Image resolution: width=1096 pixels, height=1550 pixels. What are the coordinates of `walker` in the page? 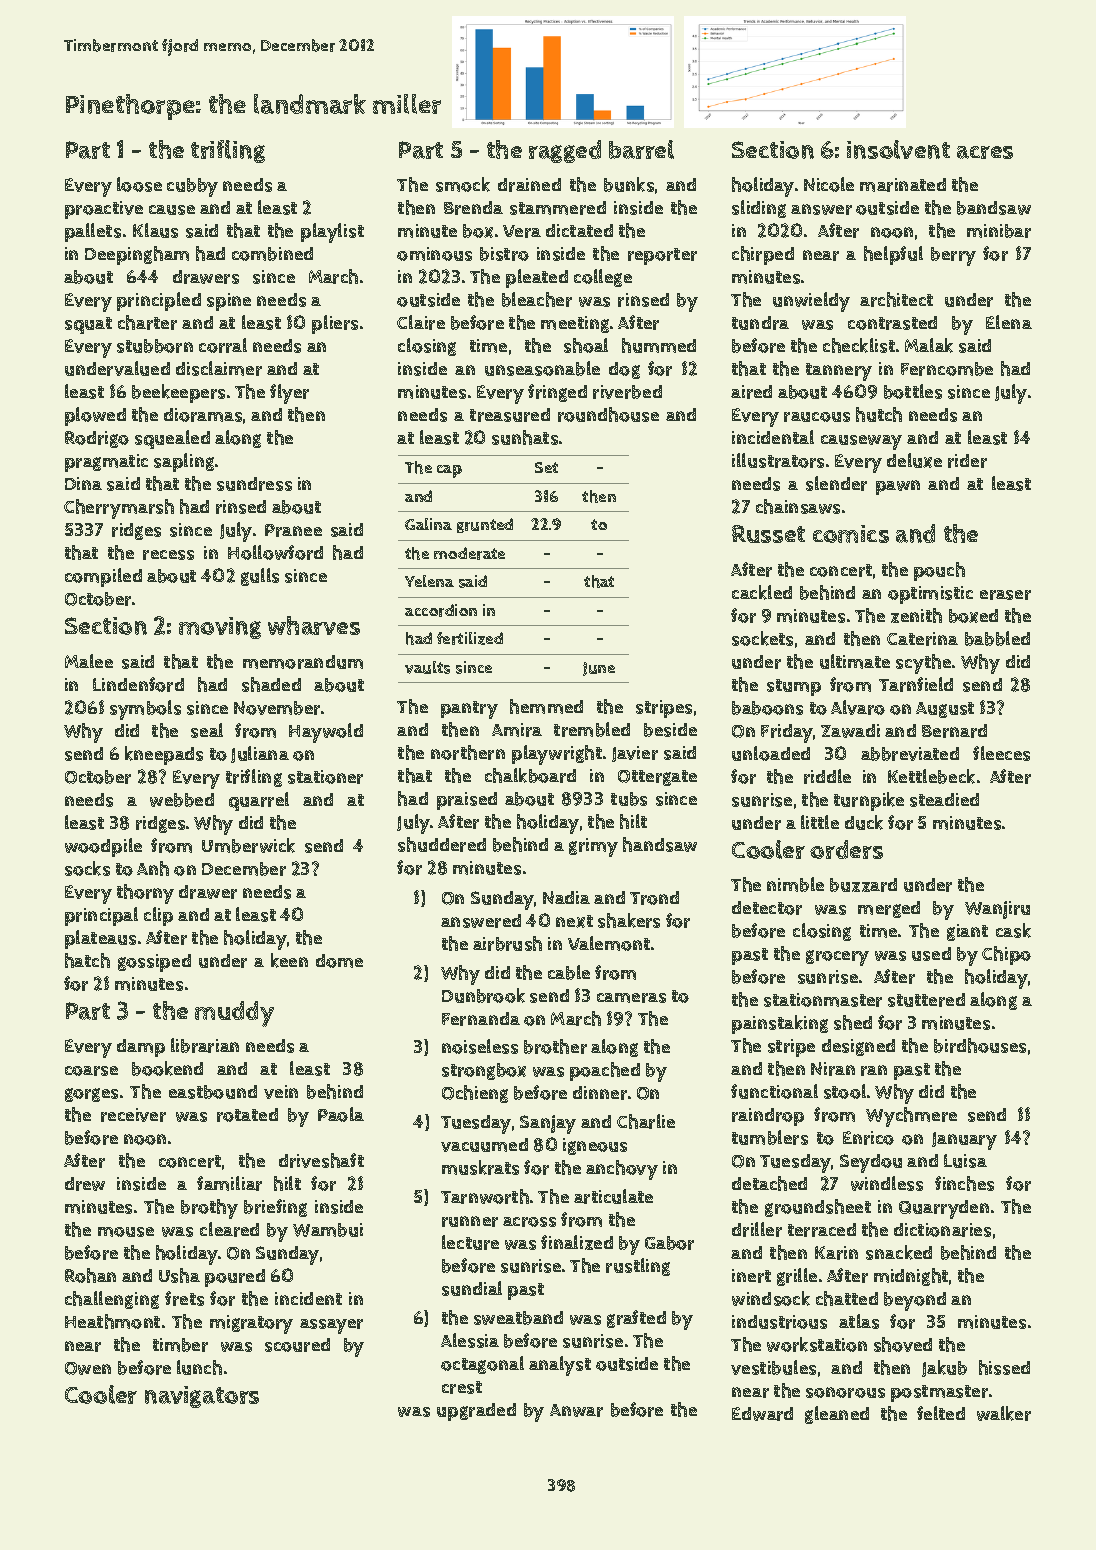 It's located at (1004, 1413).
